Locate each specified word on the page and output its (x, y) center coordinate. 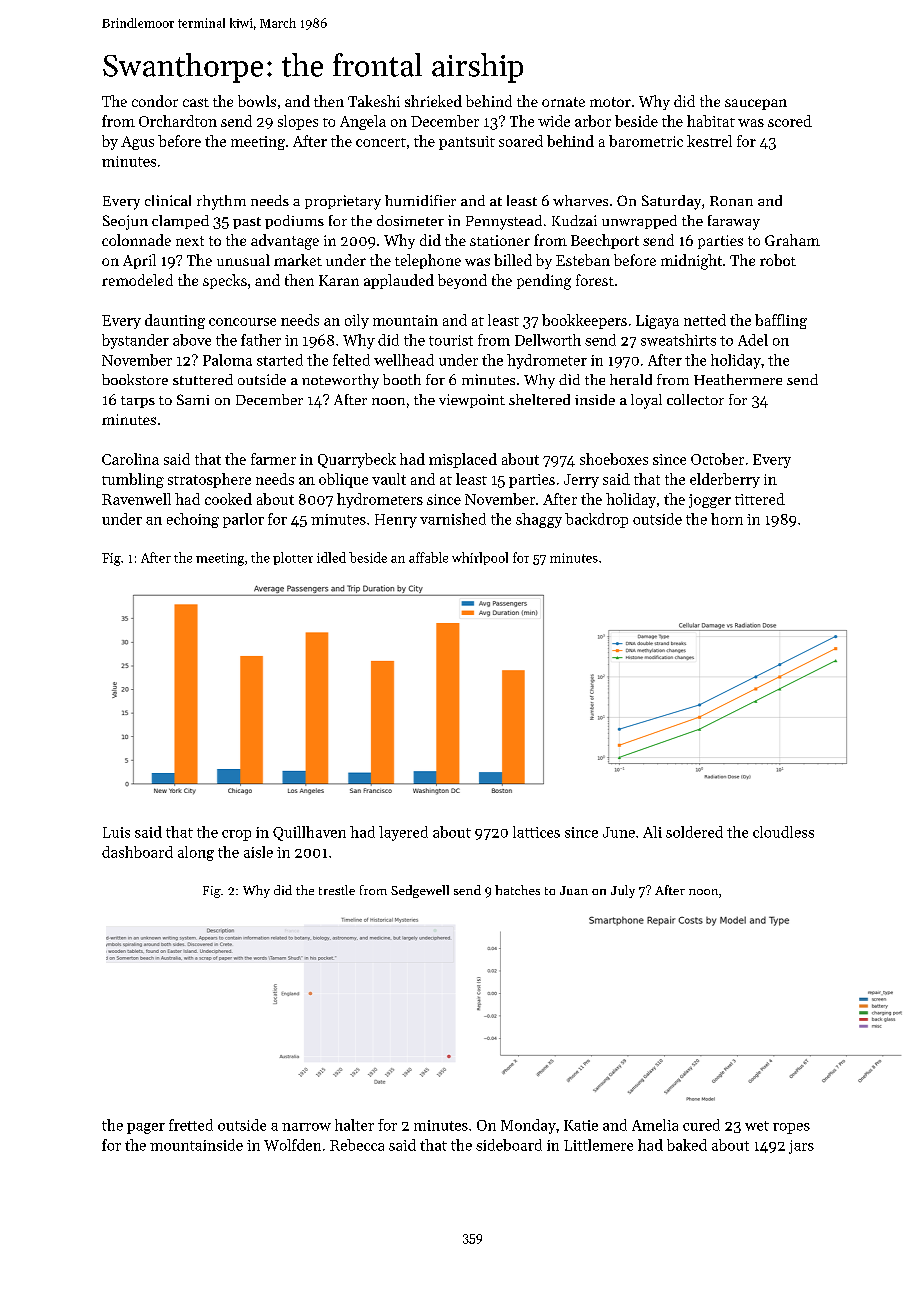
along (196, 853)
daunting (175, 321)
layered (403, 833)
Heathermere (738, 379)
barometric (646, 141)
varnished (453, 519)
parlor (243, 520)
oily (357, 321)
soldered (694, 832)
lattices (536, 832)
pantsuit (467, 143)
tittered (760, 499)
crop (236, 835)
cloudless (783, 832)
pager (146, 1128)
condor (155, 101)
